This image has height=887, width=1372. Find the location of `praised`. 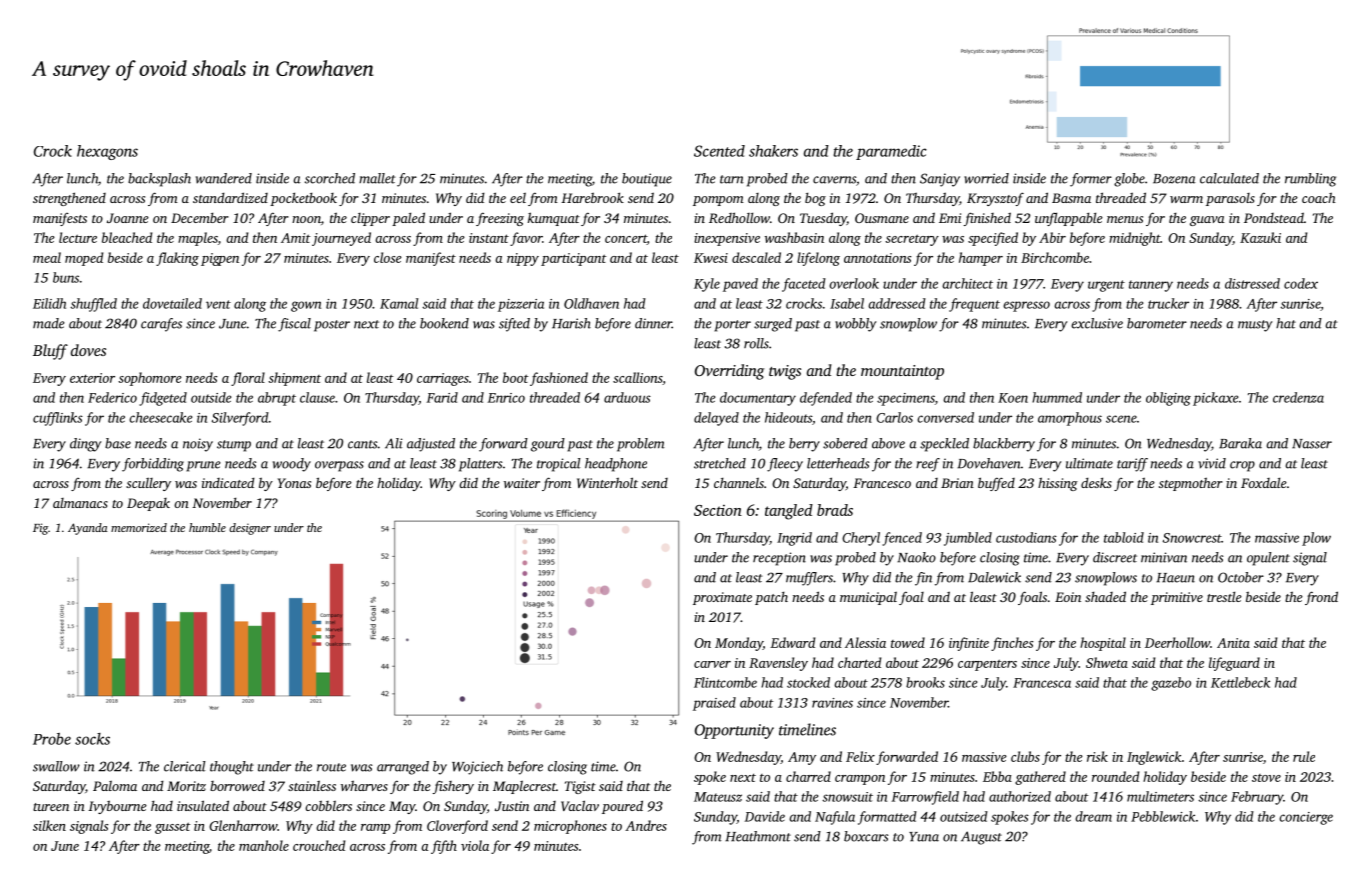

praised is located at coordinates (714, 704).
